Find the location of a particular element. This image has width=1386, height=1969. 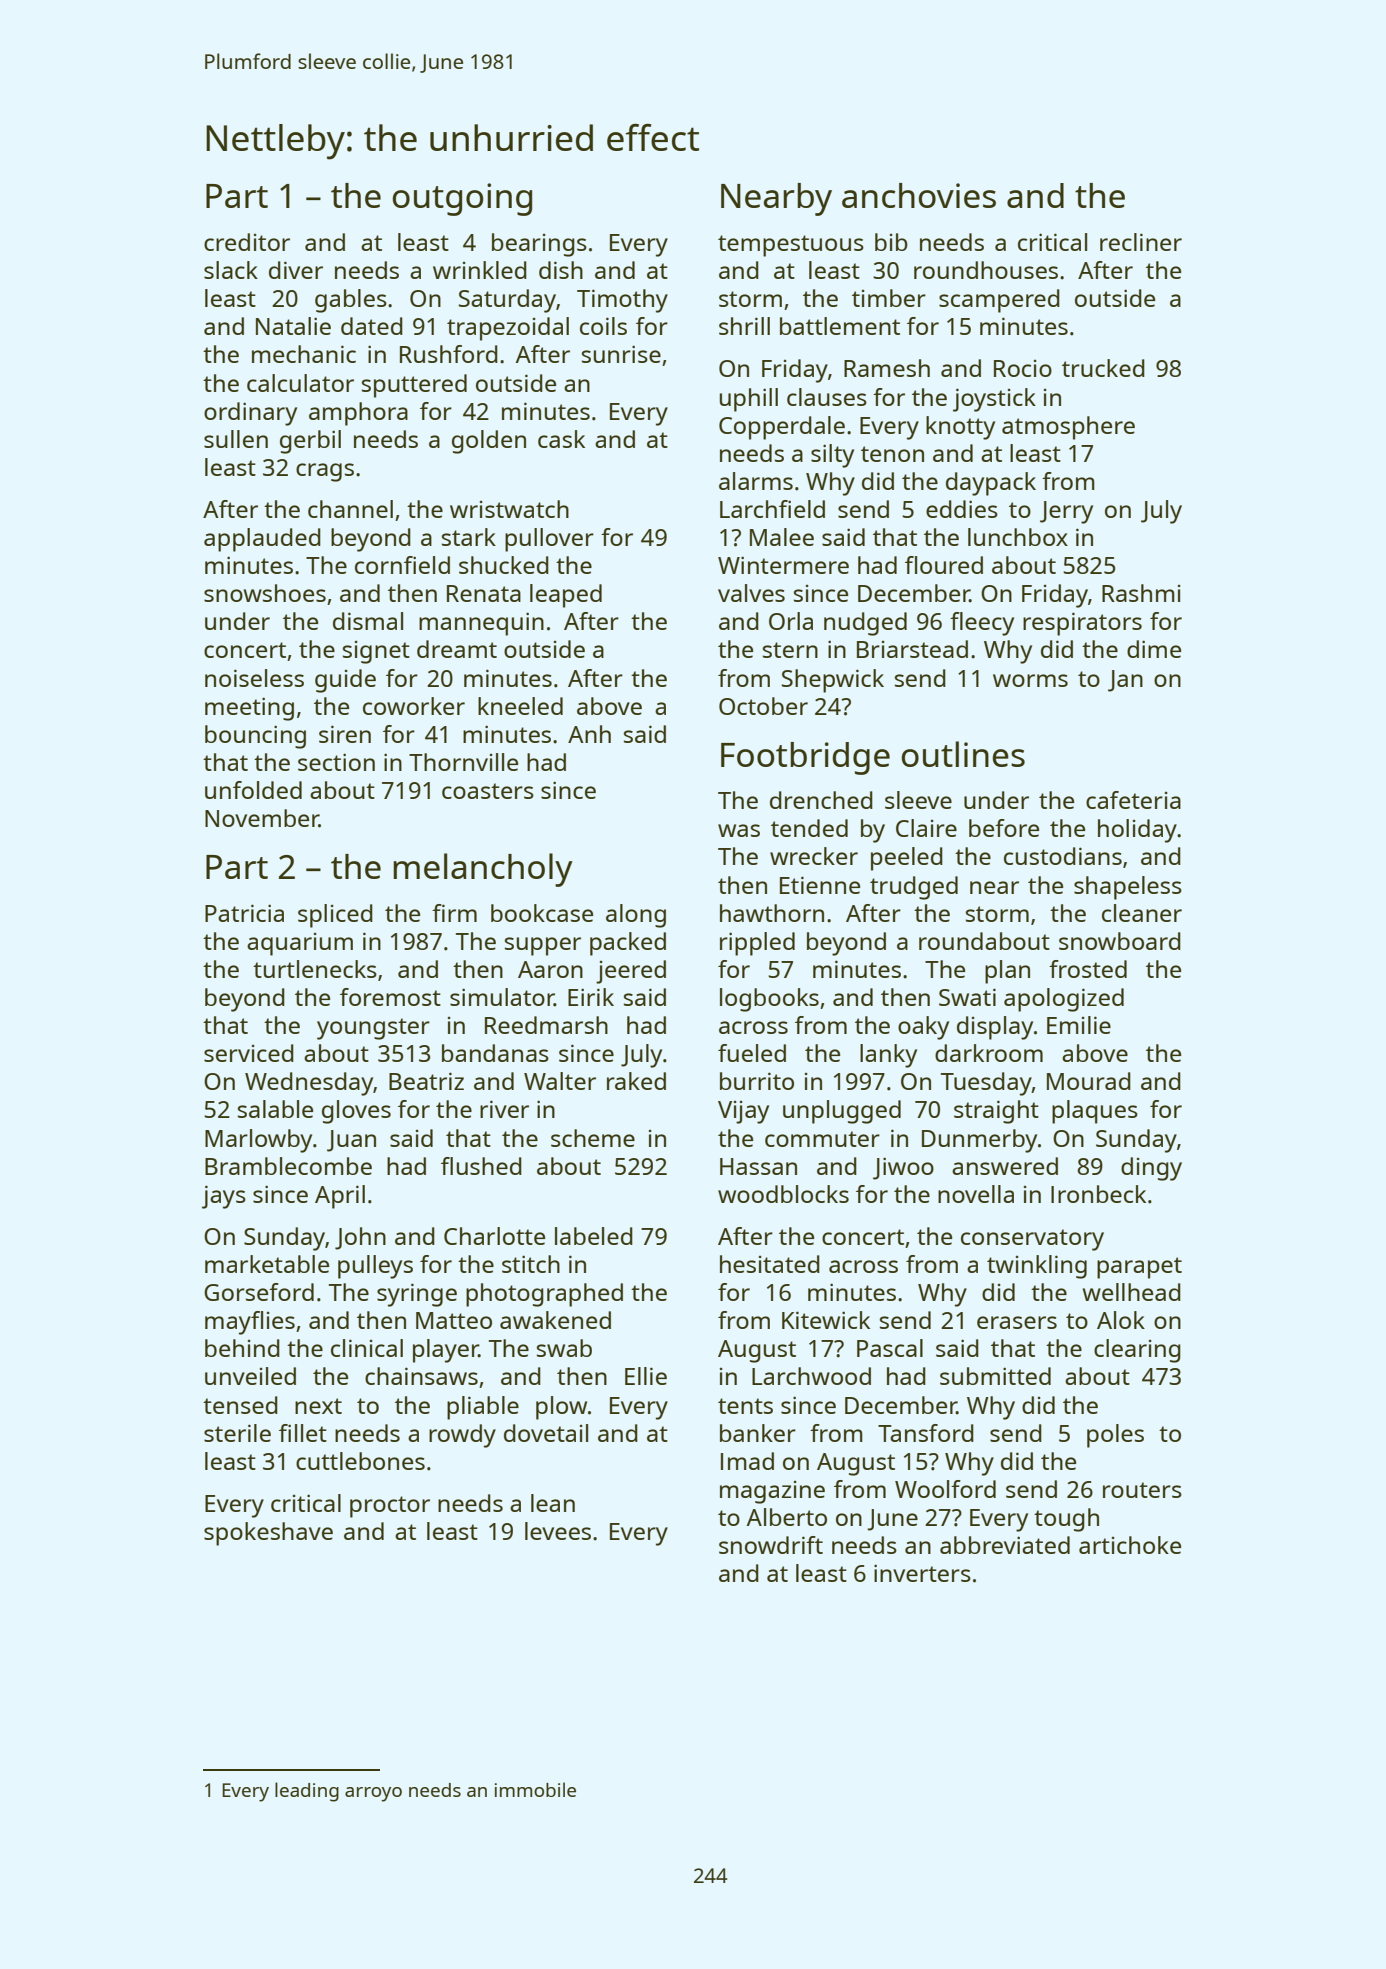

bib is located at coordinates (891, 242).
